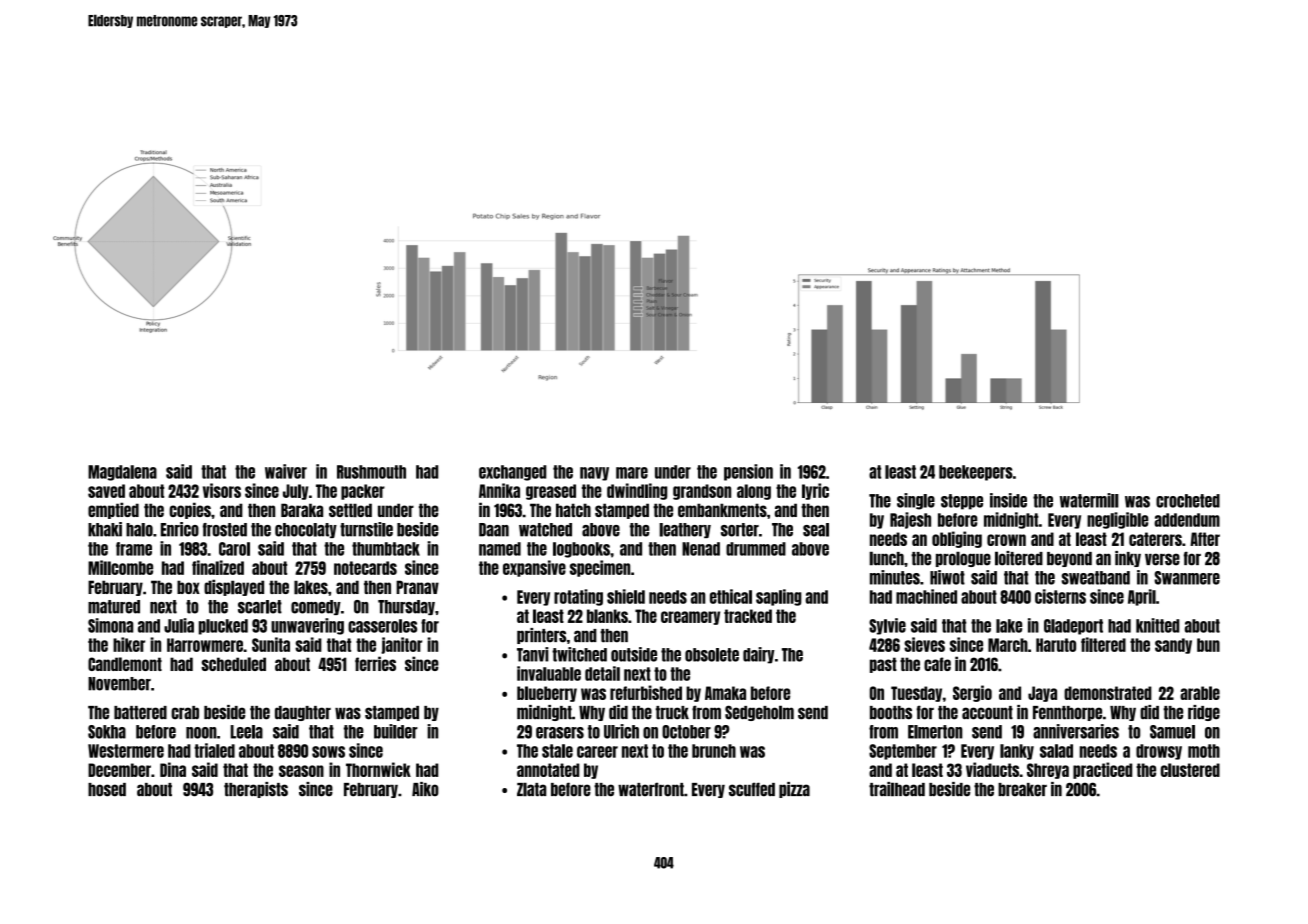 The image size is (1308, 924). What do you see at coordinates (256, 790) in the image?
I see `therapists` at bounding box center [256, 790].
